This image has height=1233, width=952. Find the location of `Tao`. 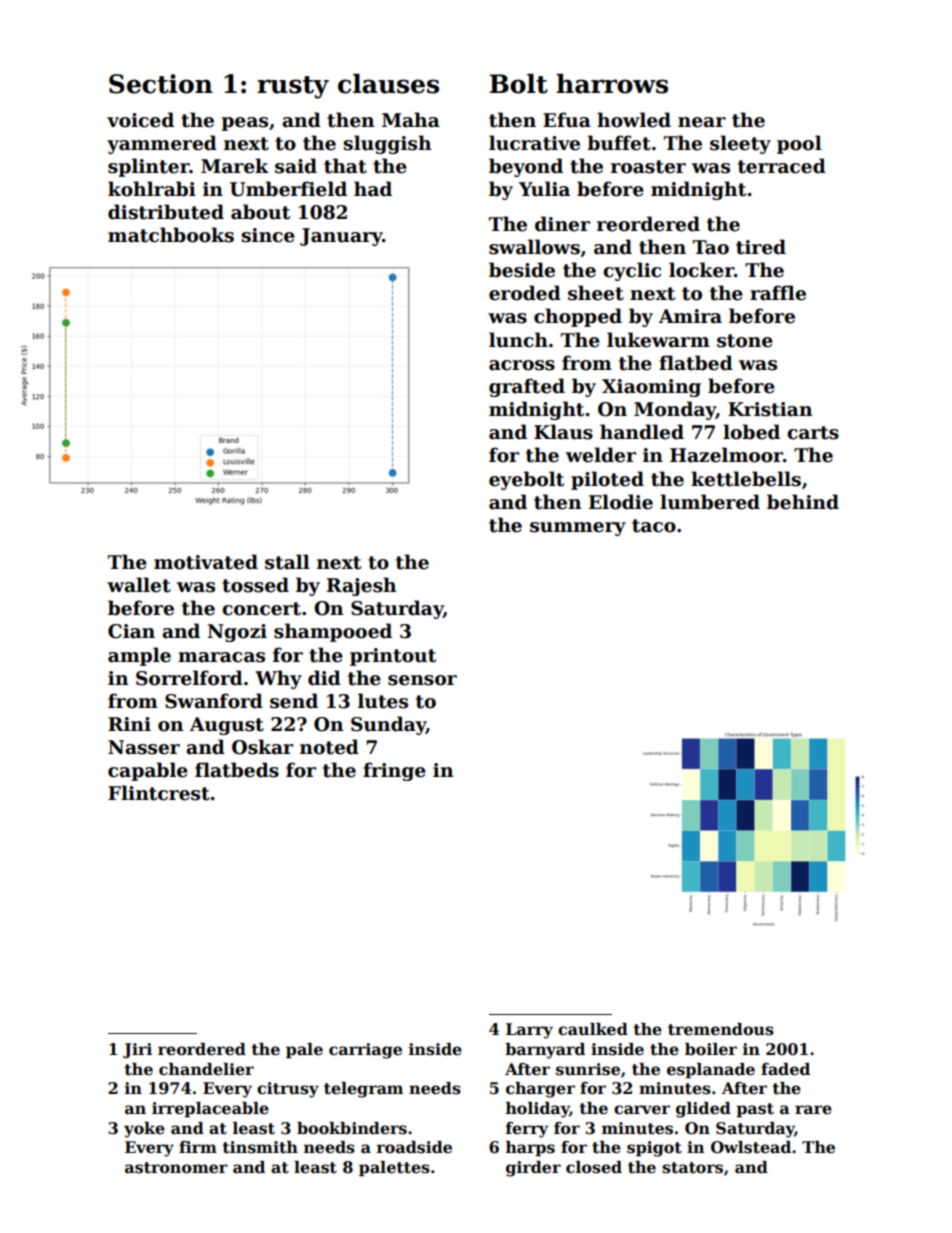

Tao is located at coordinates (711, 247).
